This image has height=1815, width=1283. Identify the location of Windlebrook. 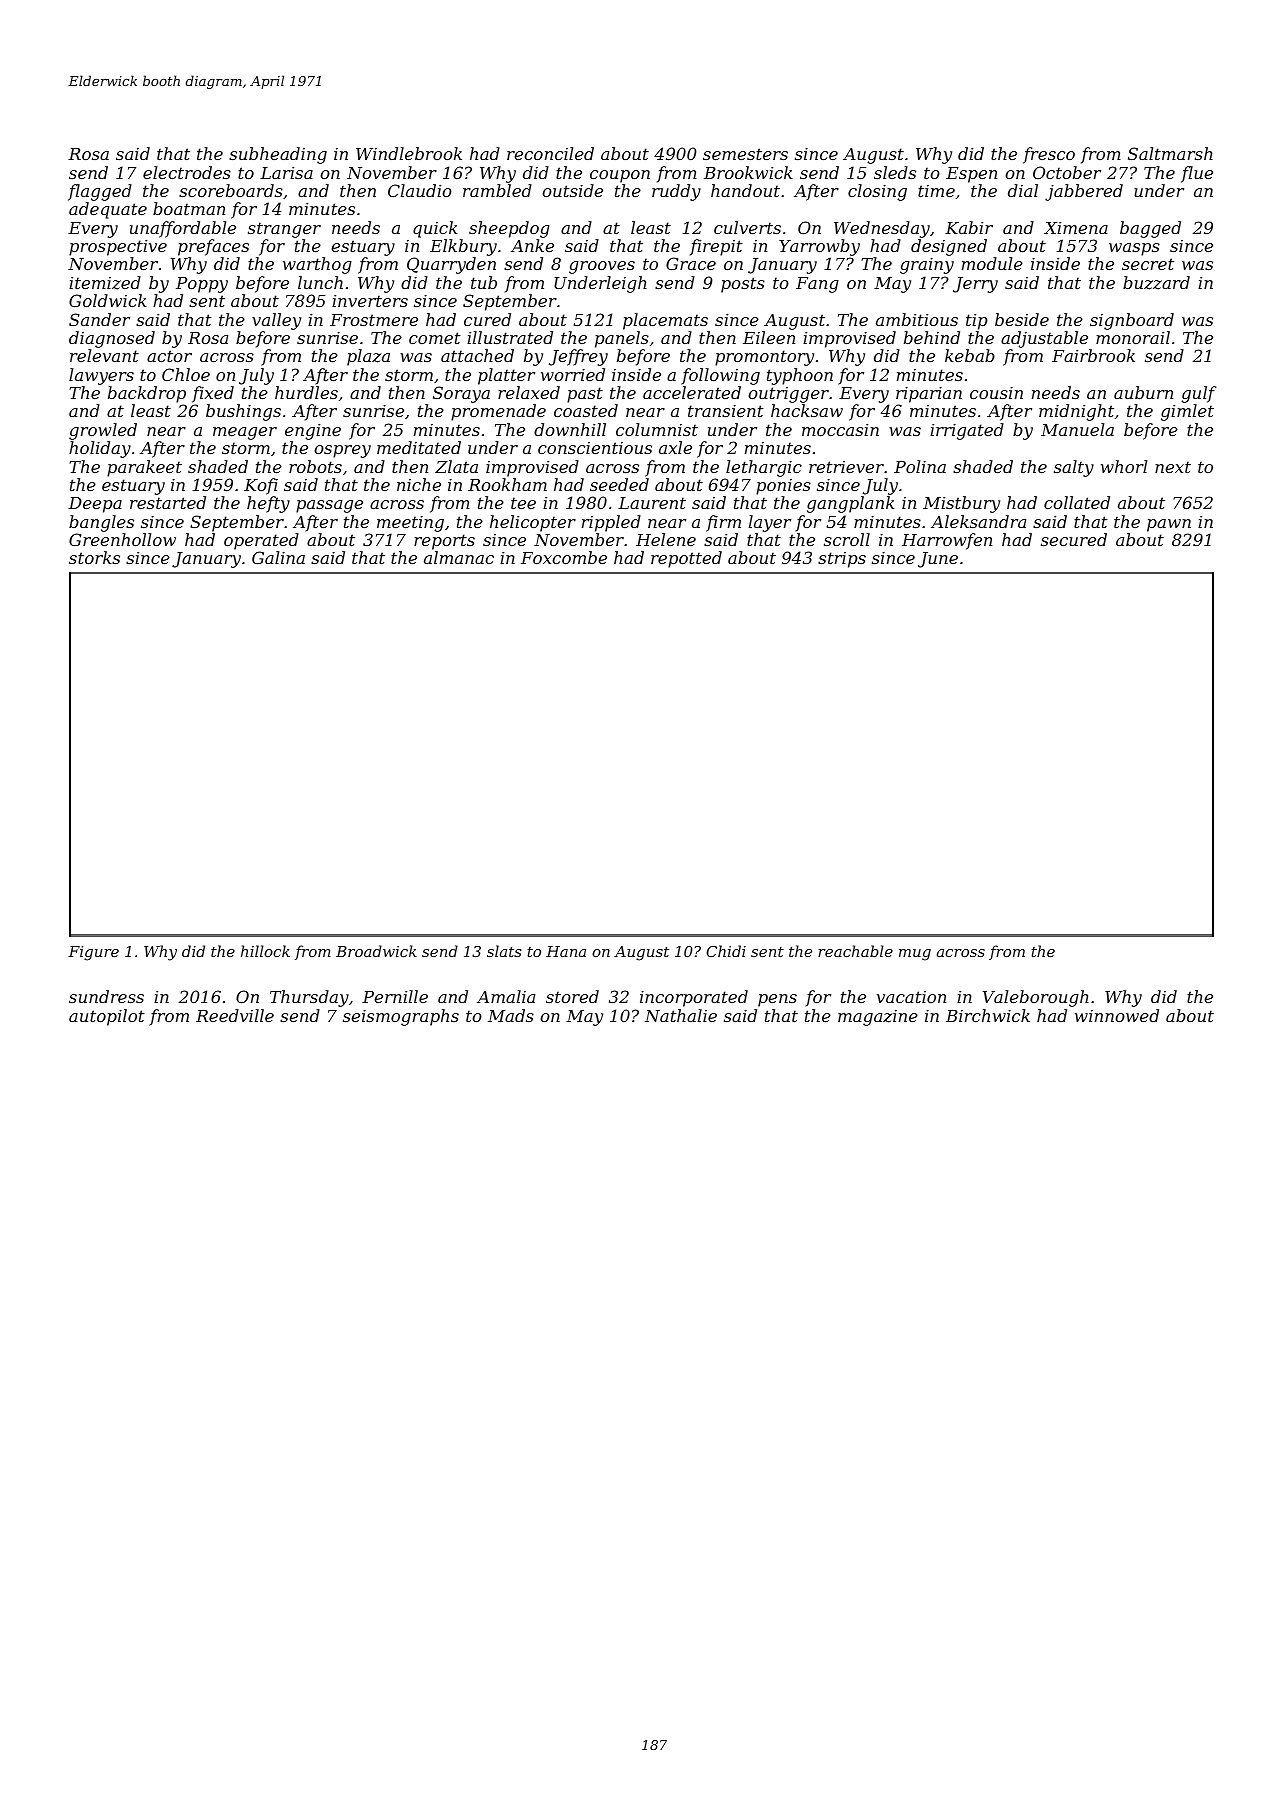
(409, 153).
